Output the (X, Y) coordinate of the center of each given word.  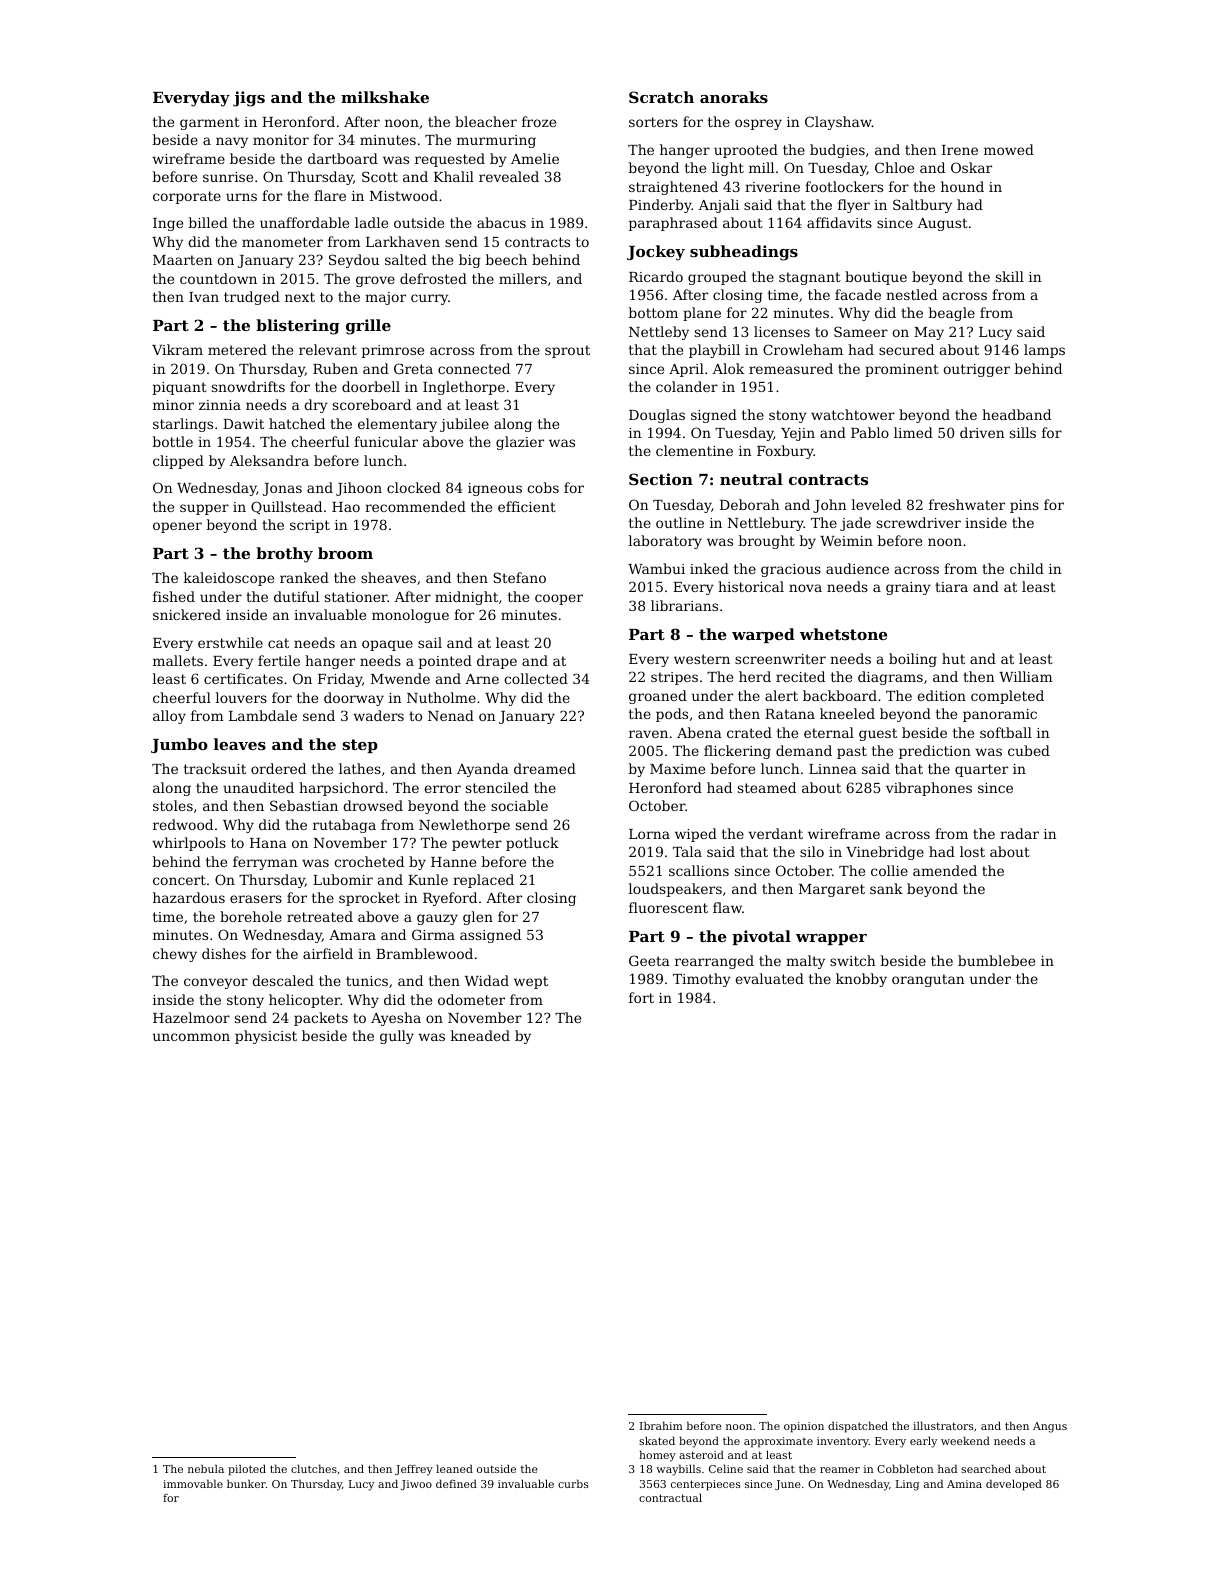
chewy (175, 955)
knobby (861, 980)
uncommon (191, 1037)
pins (1024, 506)
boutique (876, 278)
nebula (206, 1468)
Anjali (719, 206)
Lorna (649, 834)
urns (241, 197)
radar (1019, 833)
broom (345, 553)
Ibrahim (661, 1425)
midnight (466, 598)
